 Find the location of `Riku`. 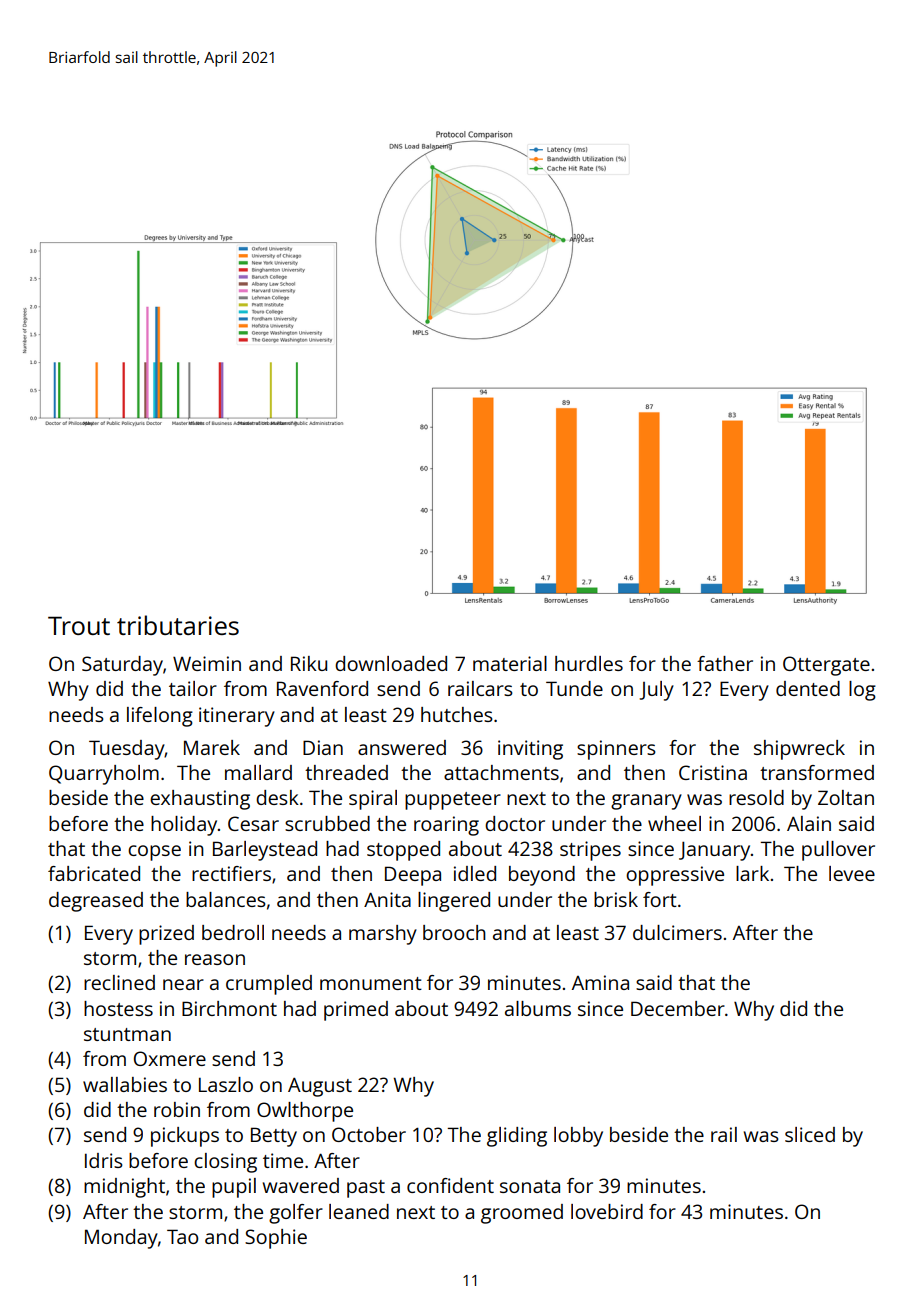

Riku is located at coordinates (309, 663).
